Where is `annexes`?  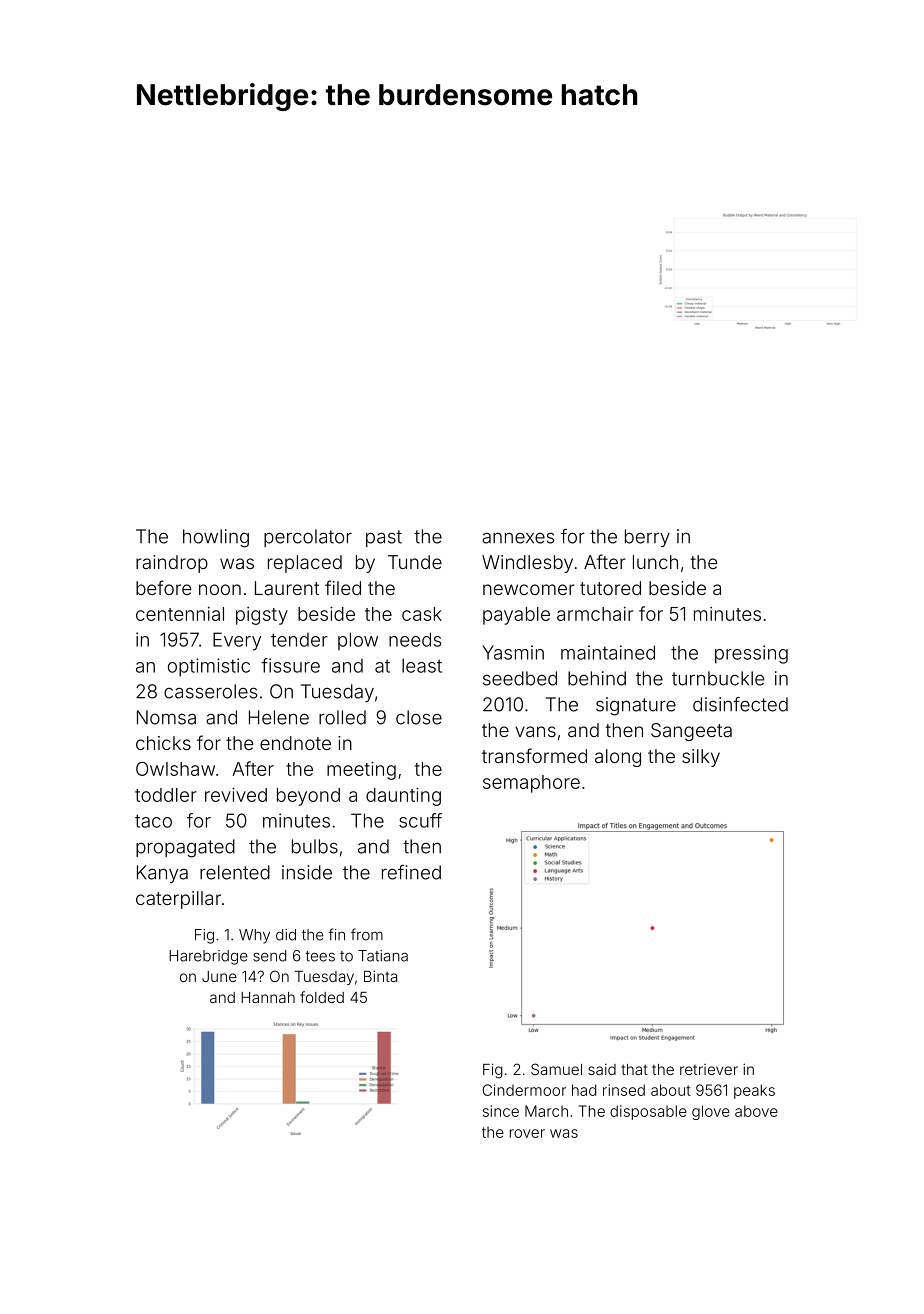
annexes is located at coordinates (518, 538).
